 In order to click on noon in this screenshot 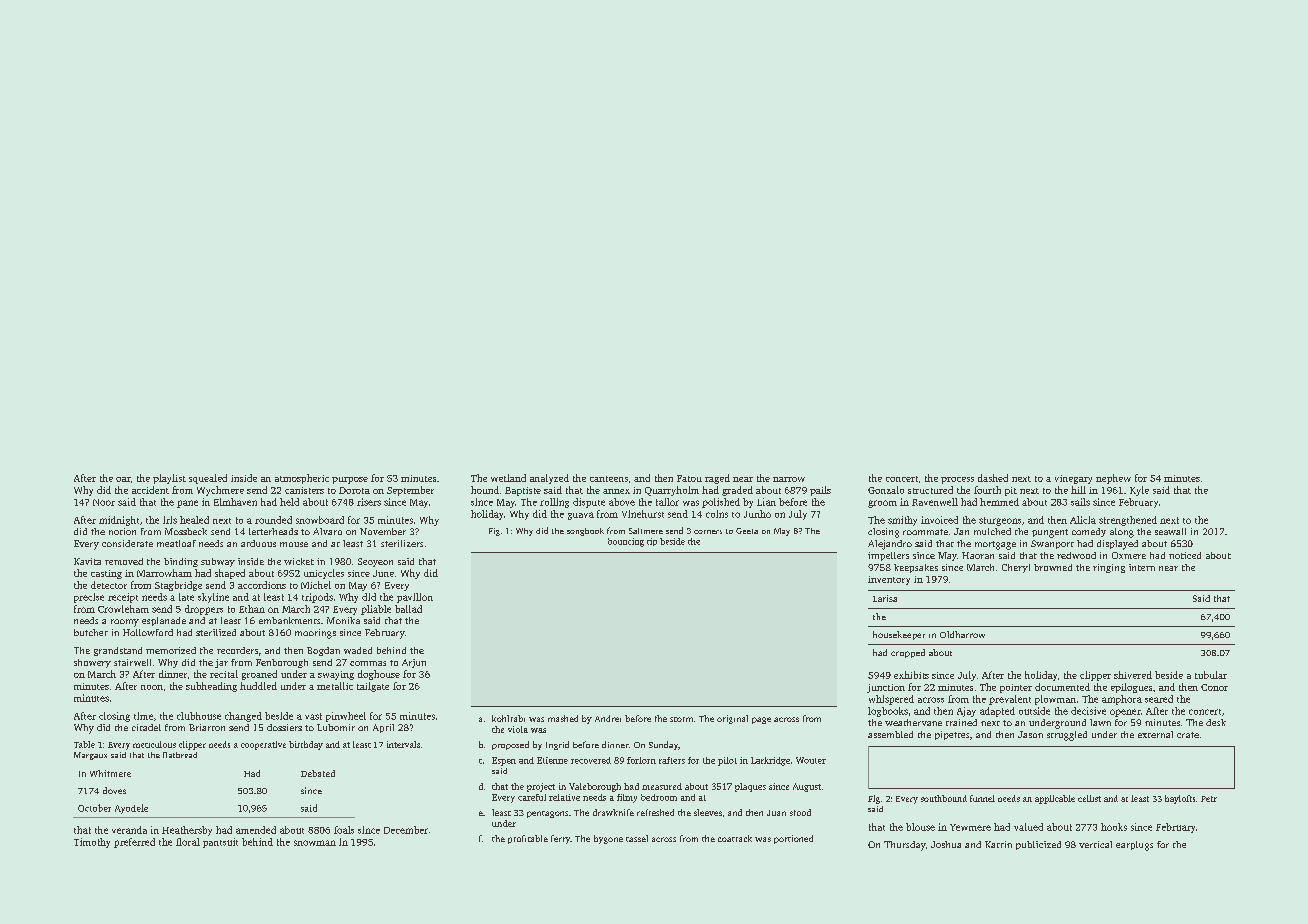, I will do `click(152, 687)`.
